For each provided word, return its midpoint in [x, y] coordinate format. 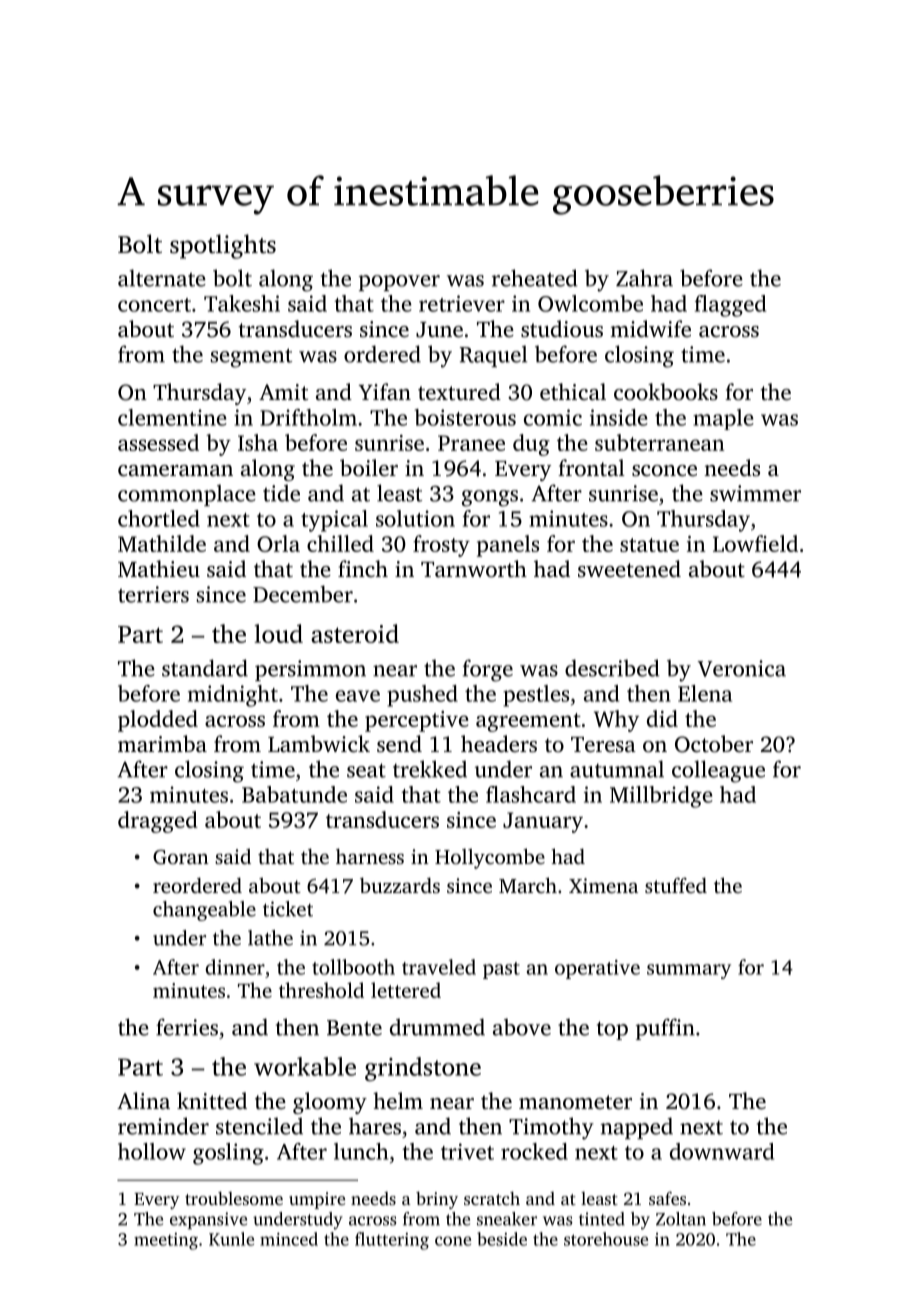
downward [722, 1151]
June [439, 330]
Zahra [644, 278]
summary [689, 971]
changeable [204, 911]
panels [508, 546]
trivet [467, 1151]
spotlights [223, 246]
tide [281, 493]
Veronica [741, 668]
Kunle [231, 1239]
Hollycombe [490, 858]
